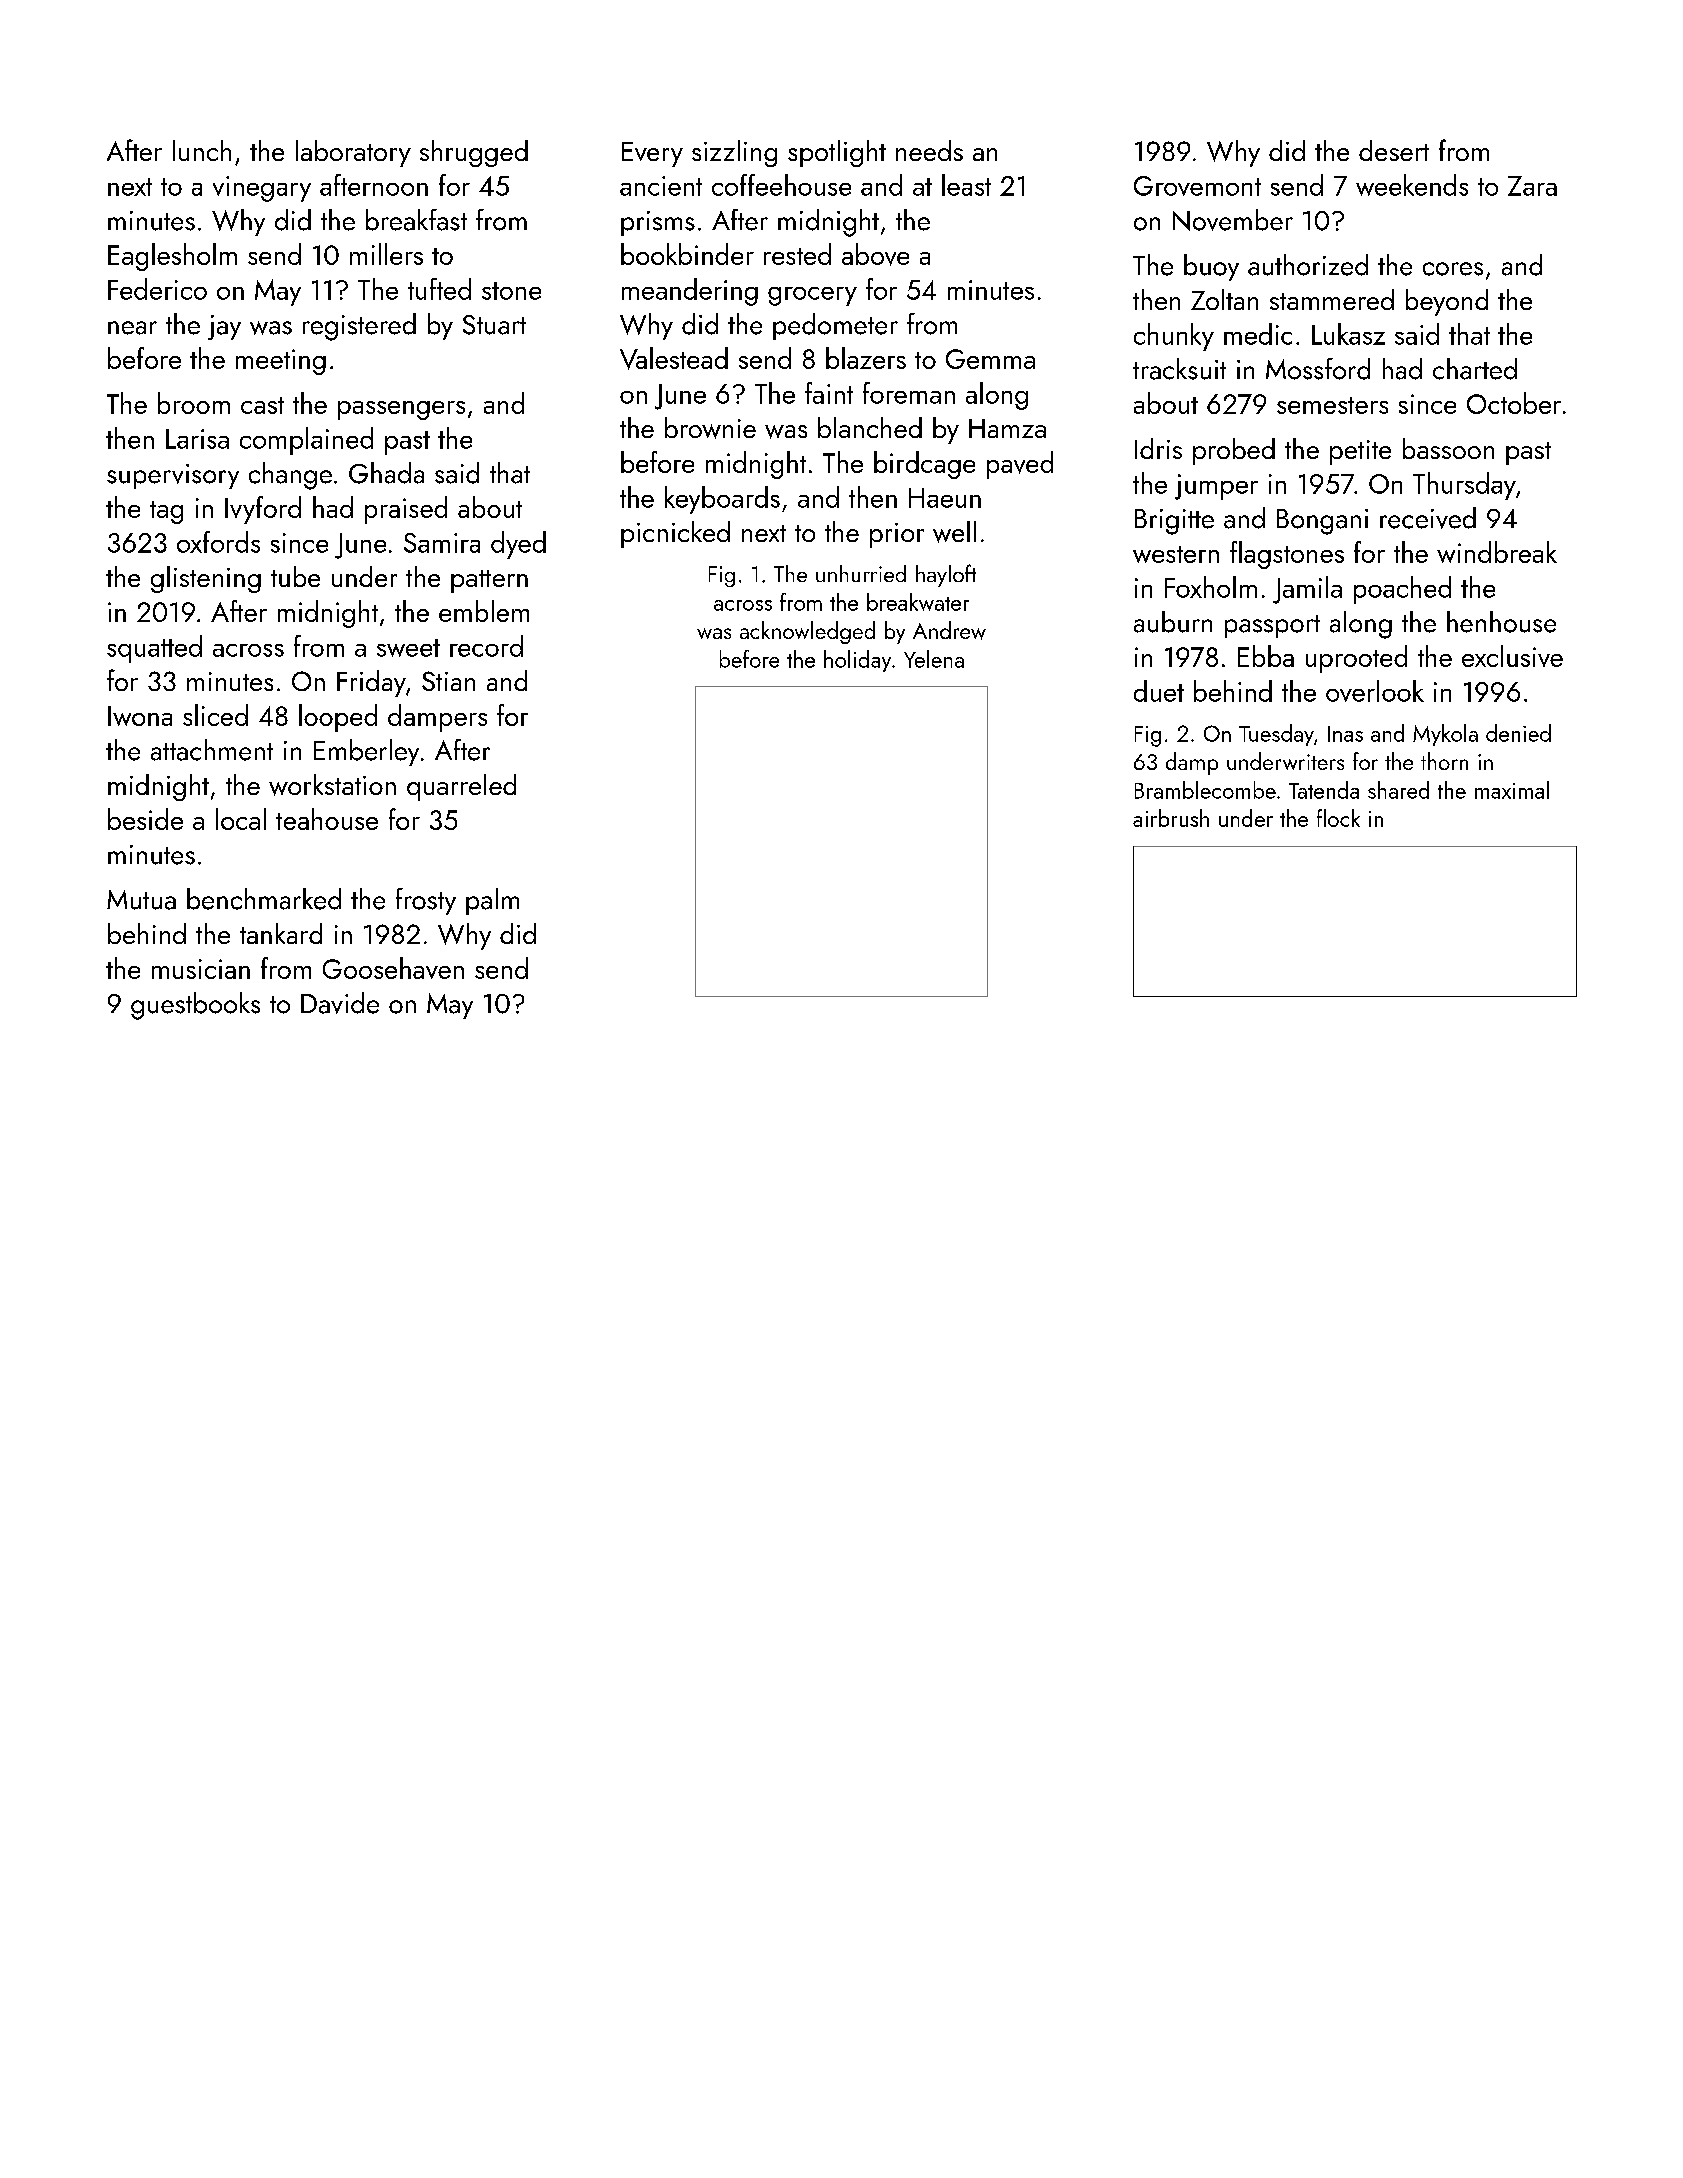 This page has height=2178, width=1683. Describe the element at coordinates (1428, 518) in the page. I see `received` at that location.
